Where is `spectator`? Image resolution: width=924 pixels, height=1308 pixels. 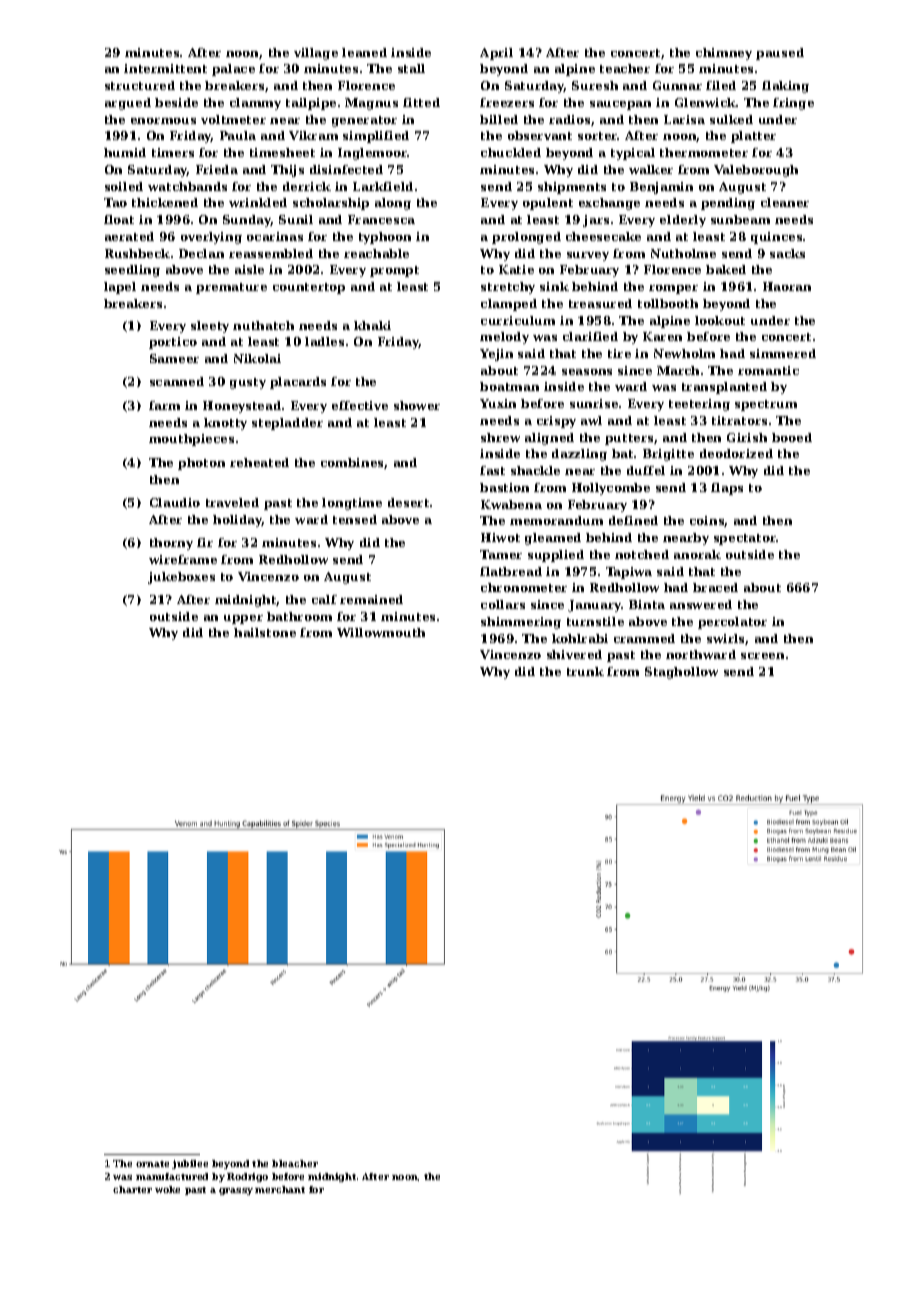 spectator is located at coordinates (745, 539).
